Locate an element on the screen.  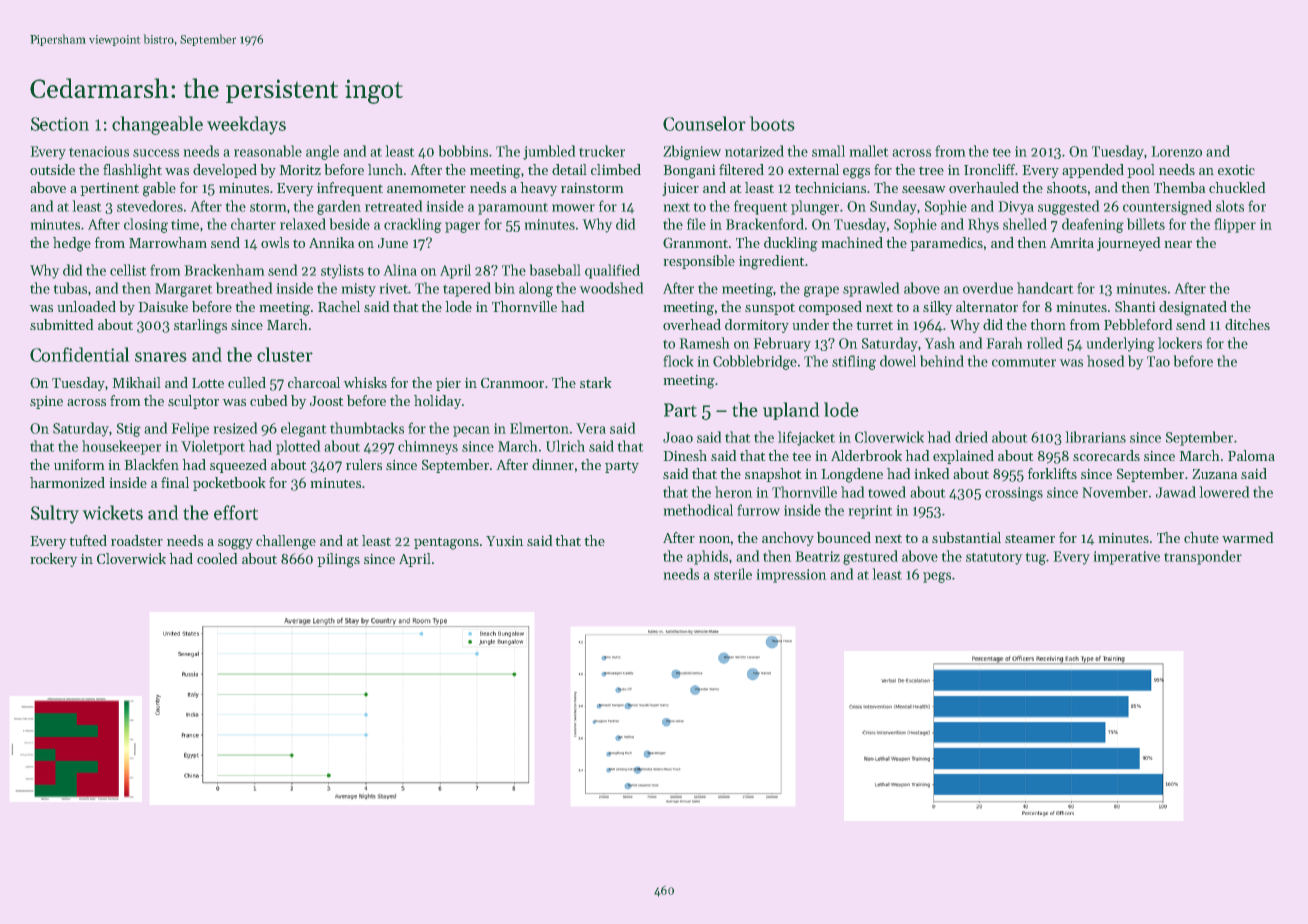
boots is located at coordinates (772, 123).
